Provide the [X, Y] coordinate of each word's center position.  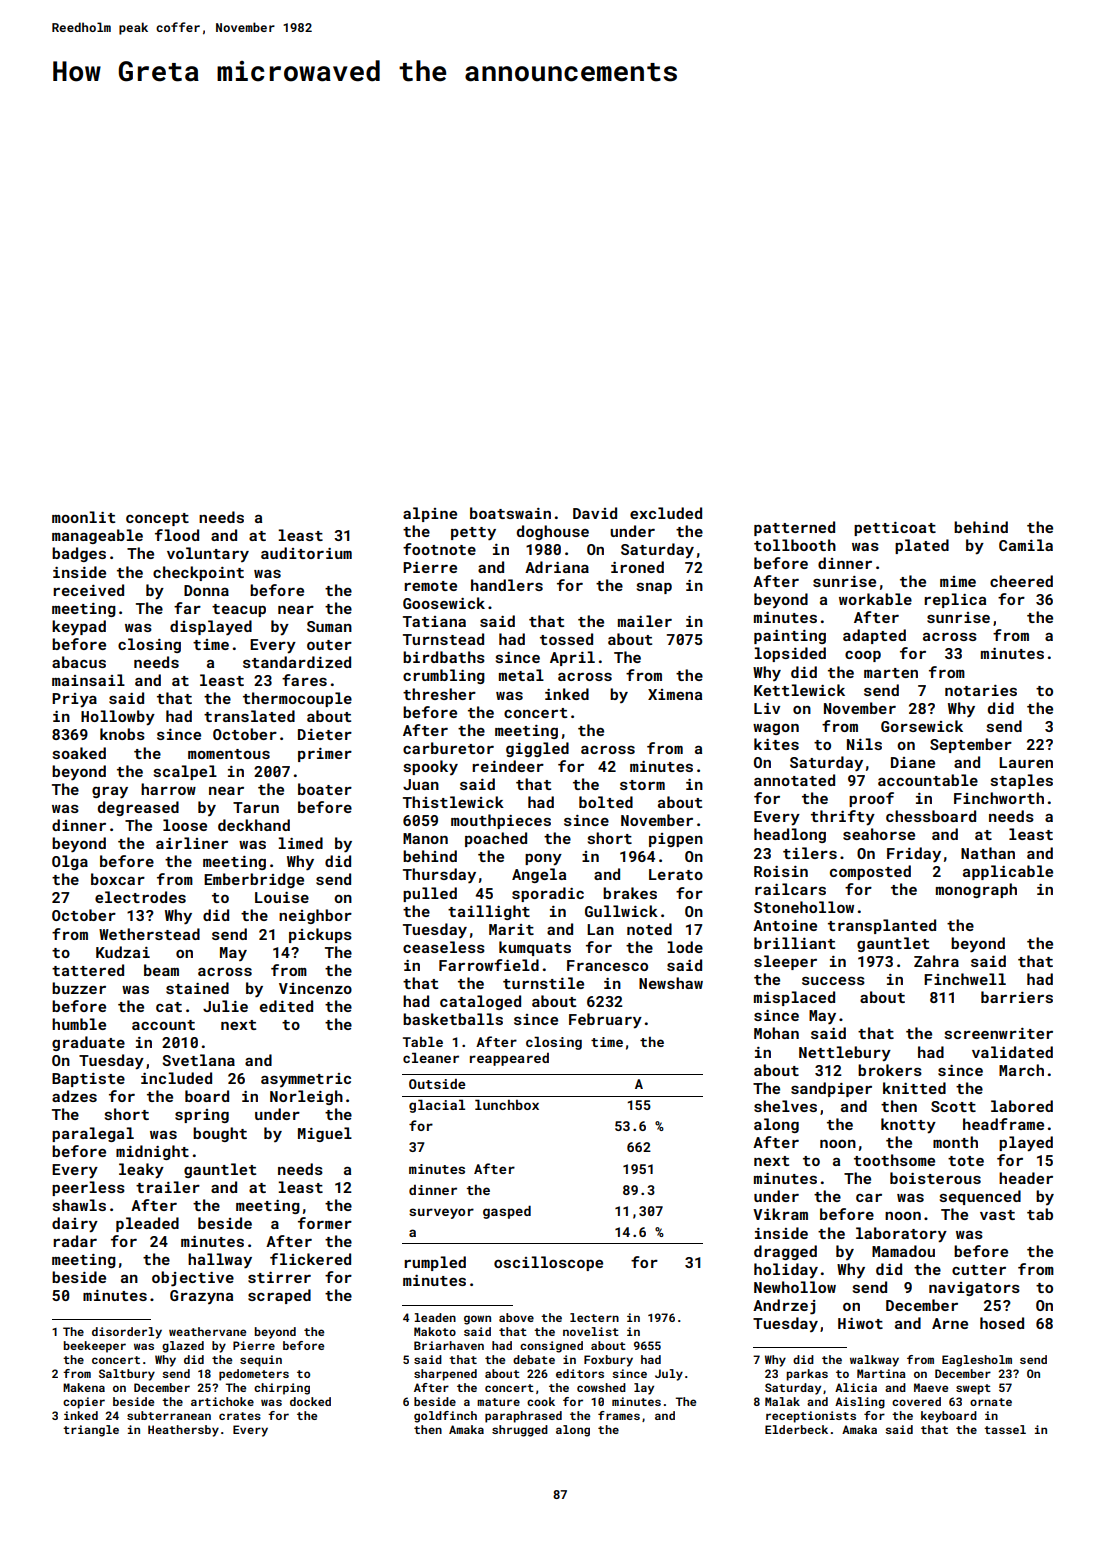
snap [654, 588]
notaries [981, 690]
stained [197, 988]
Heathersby [183, 1431]
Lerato [676, 874]
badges [79, 554]
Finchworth [999, 798]
